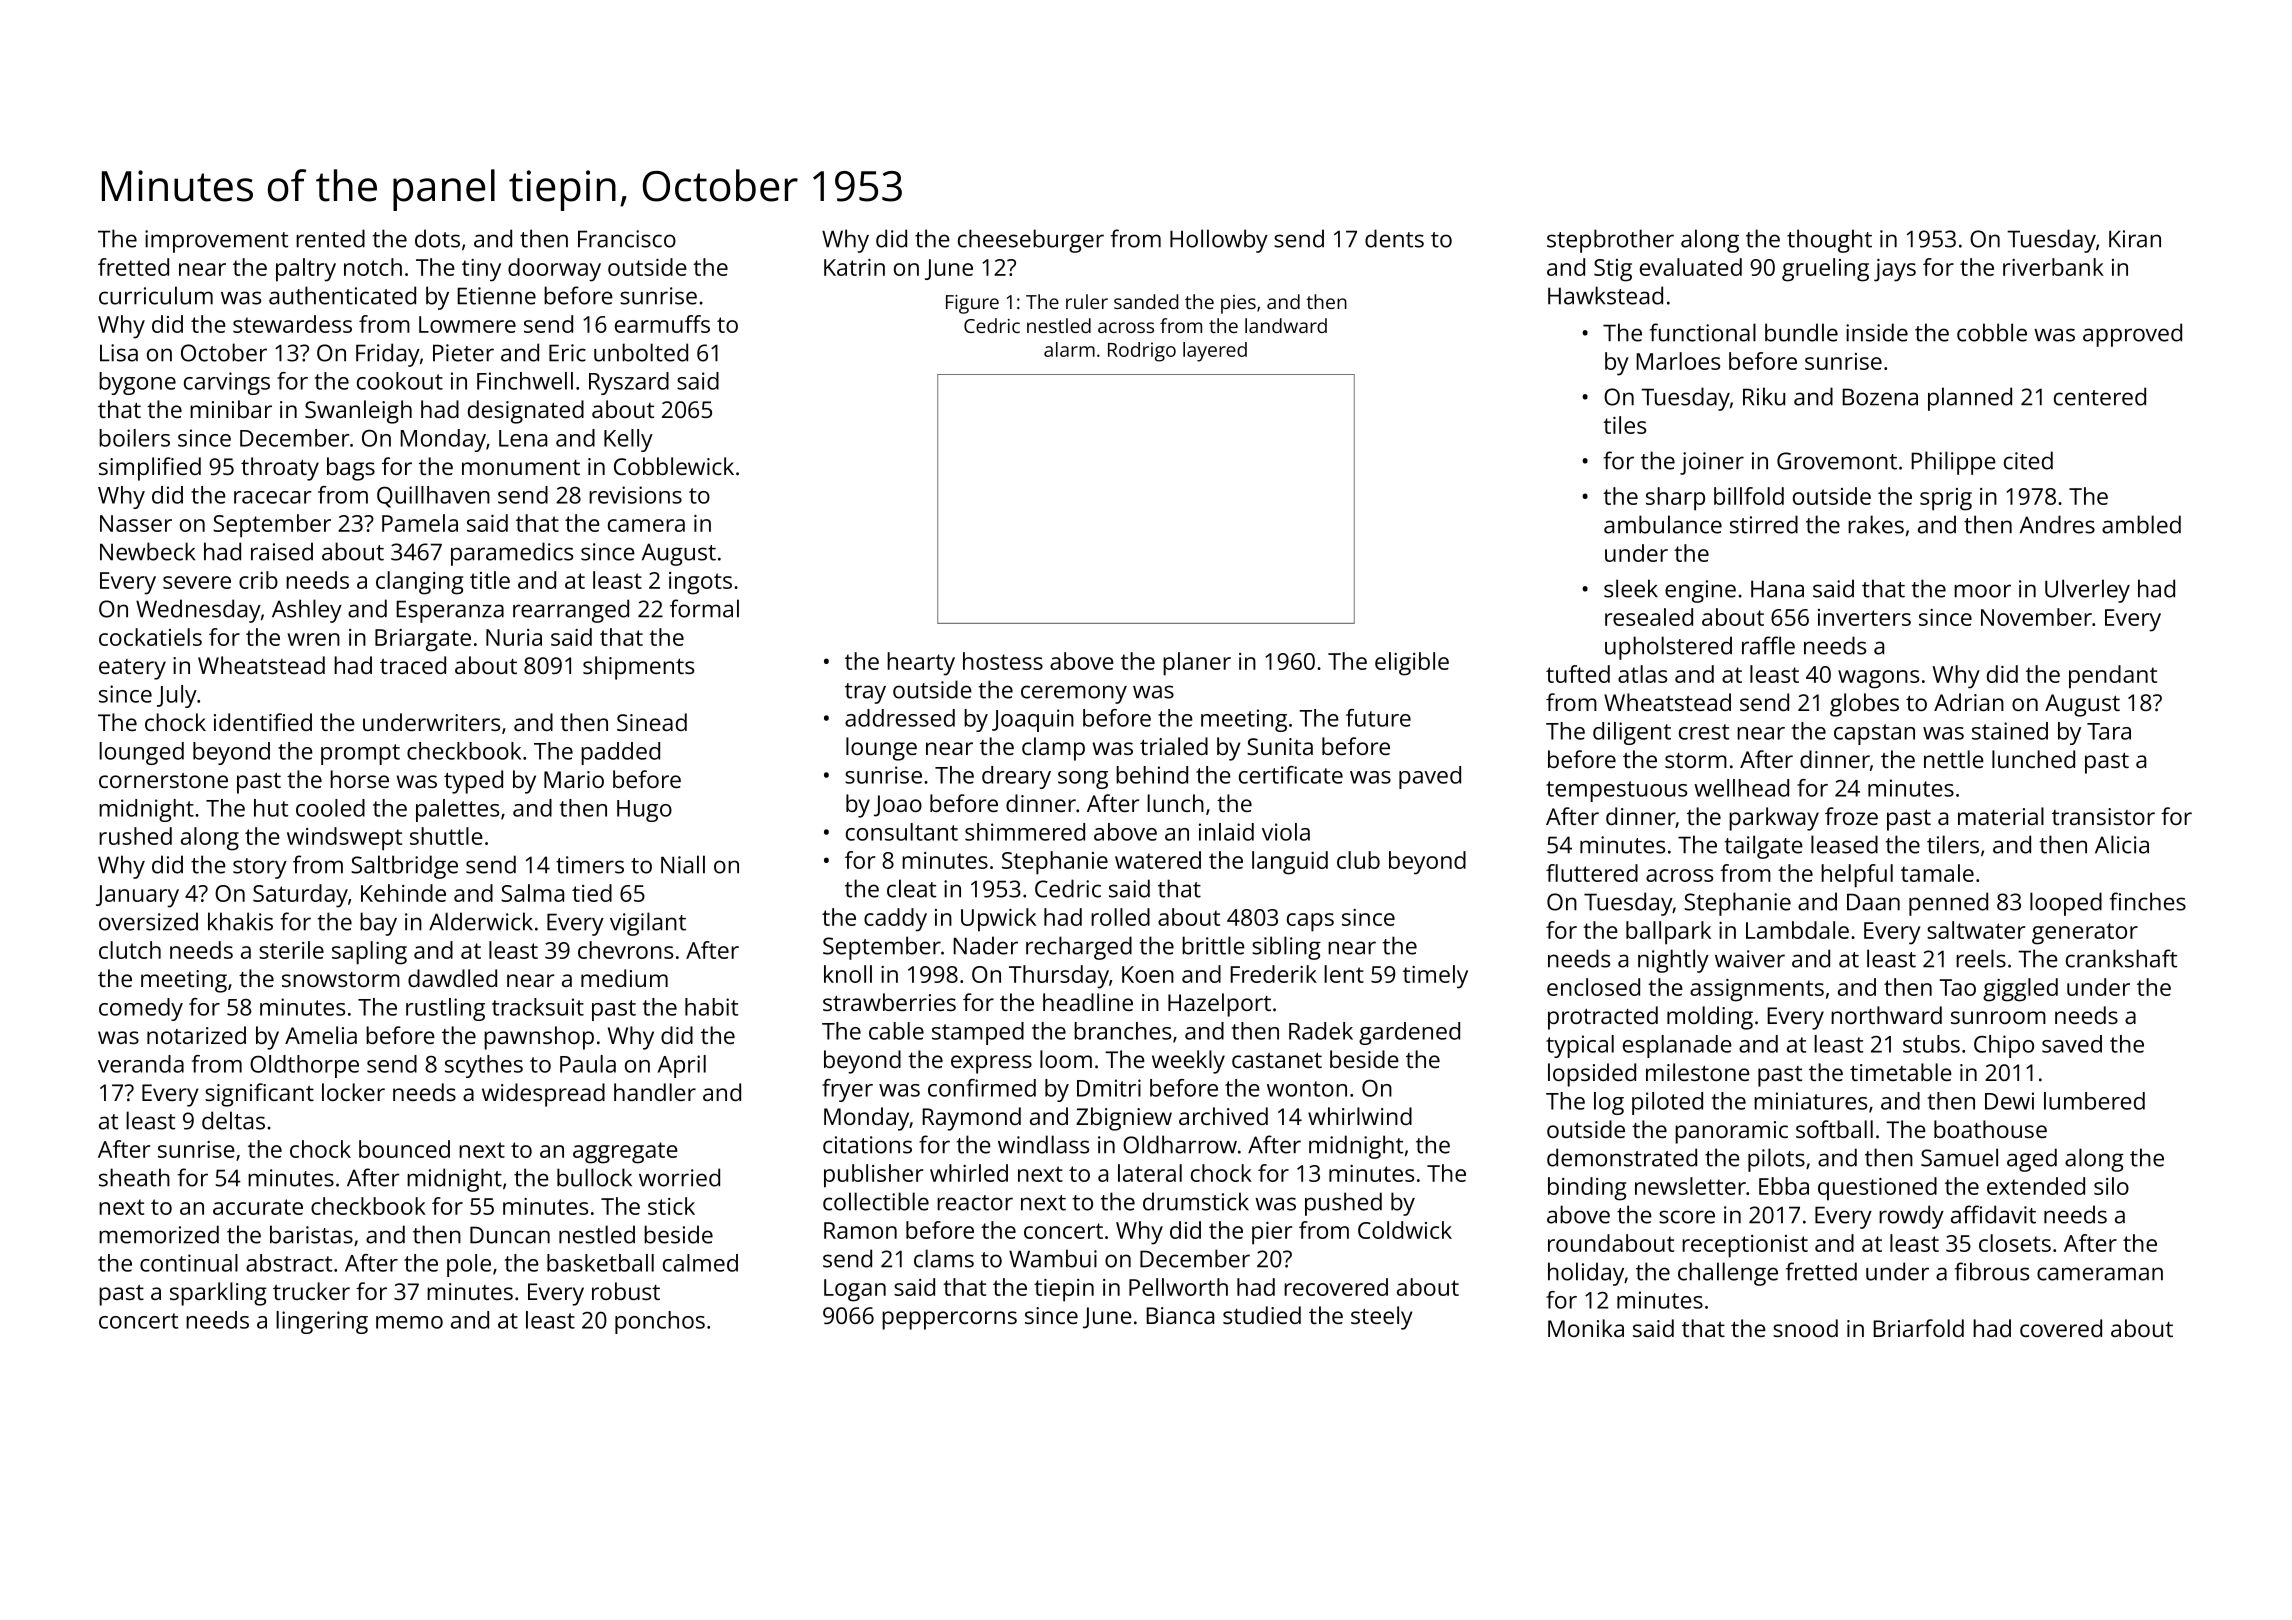 The image size is (2292, 1620). What do you see at coordinates (628, 440) in the screenshot?
I see `Kelly` at bounding box center [628, 440].
